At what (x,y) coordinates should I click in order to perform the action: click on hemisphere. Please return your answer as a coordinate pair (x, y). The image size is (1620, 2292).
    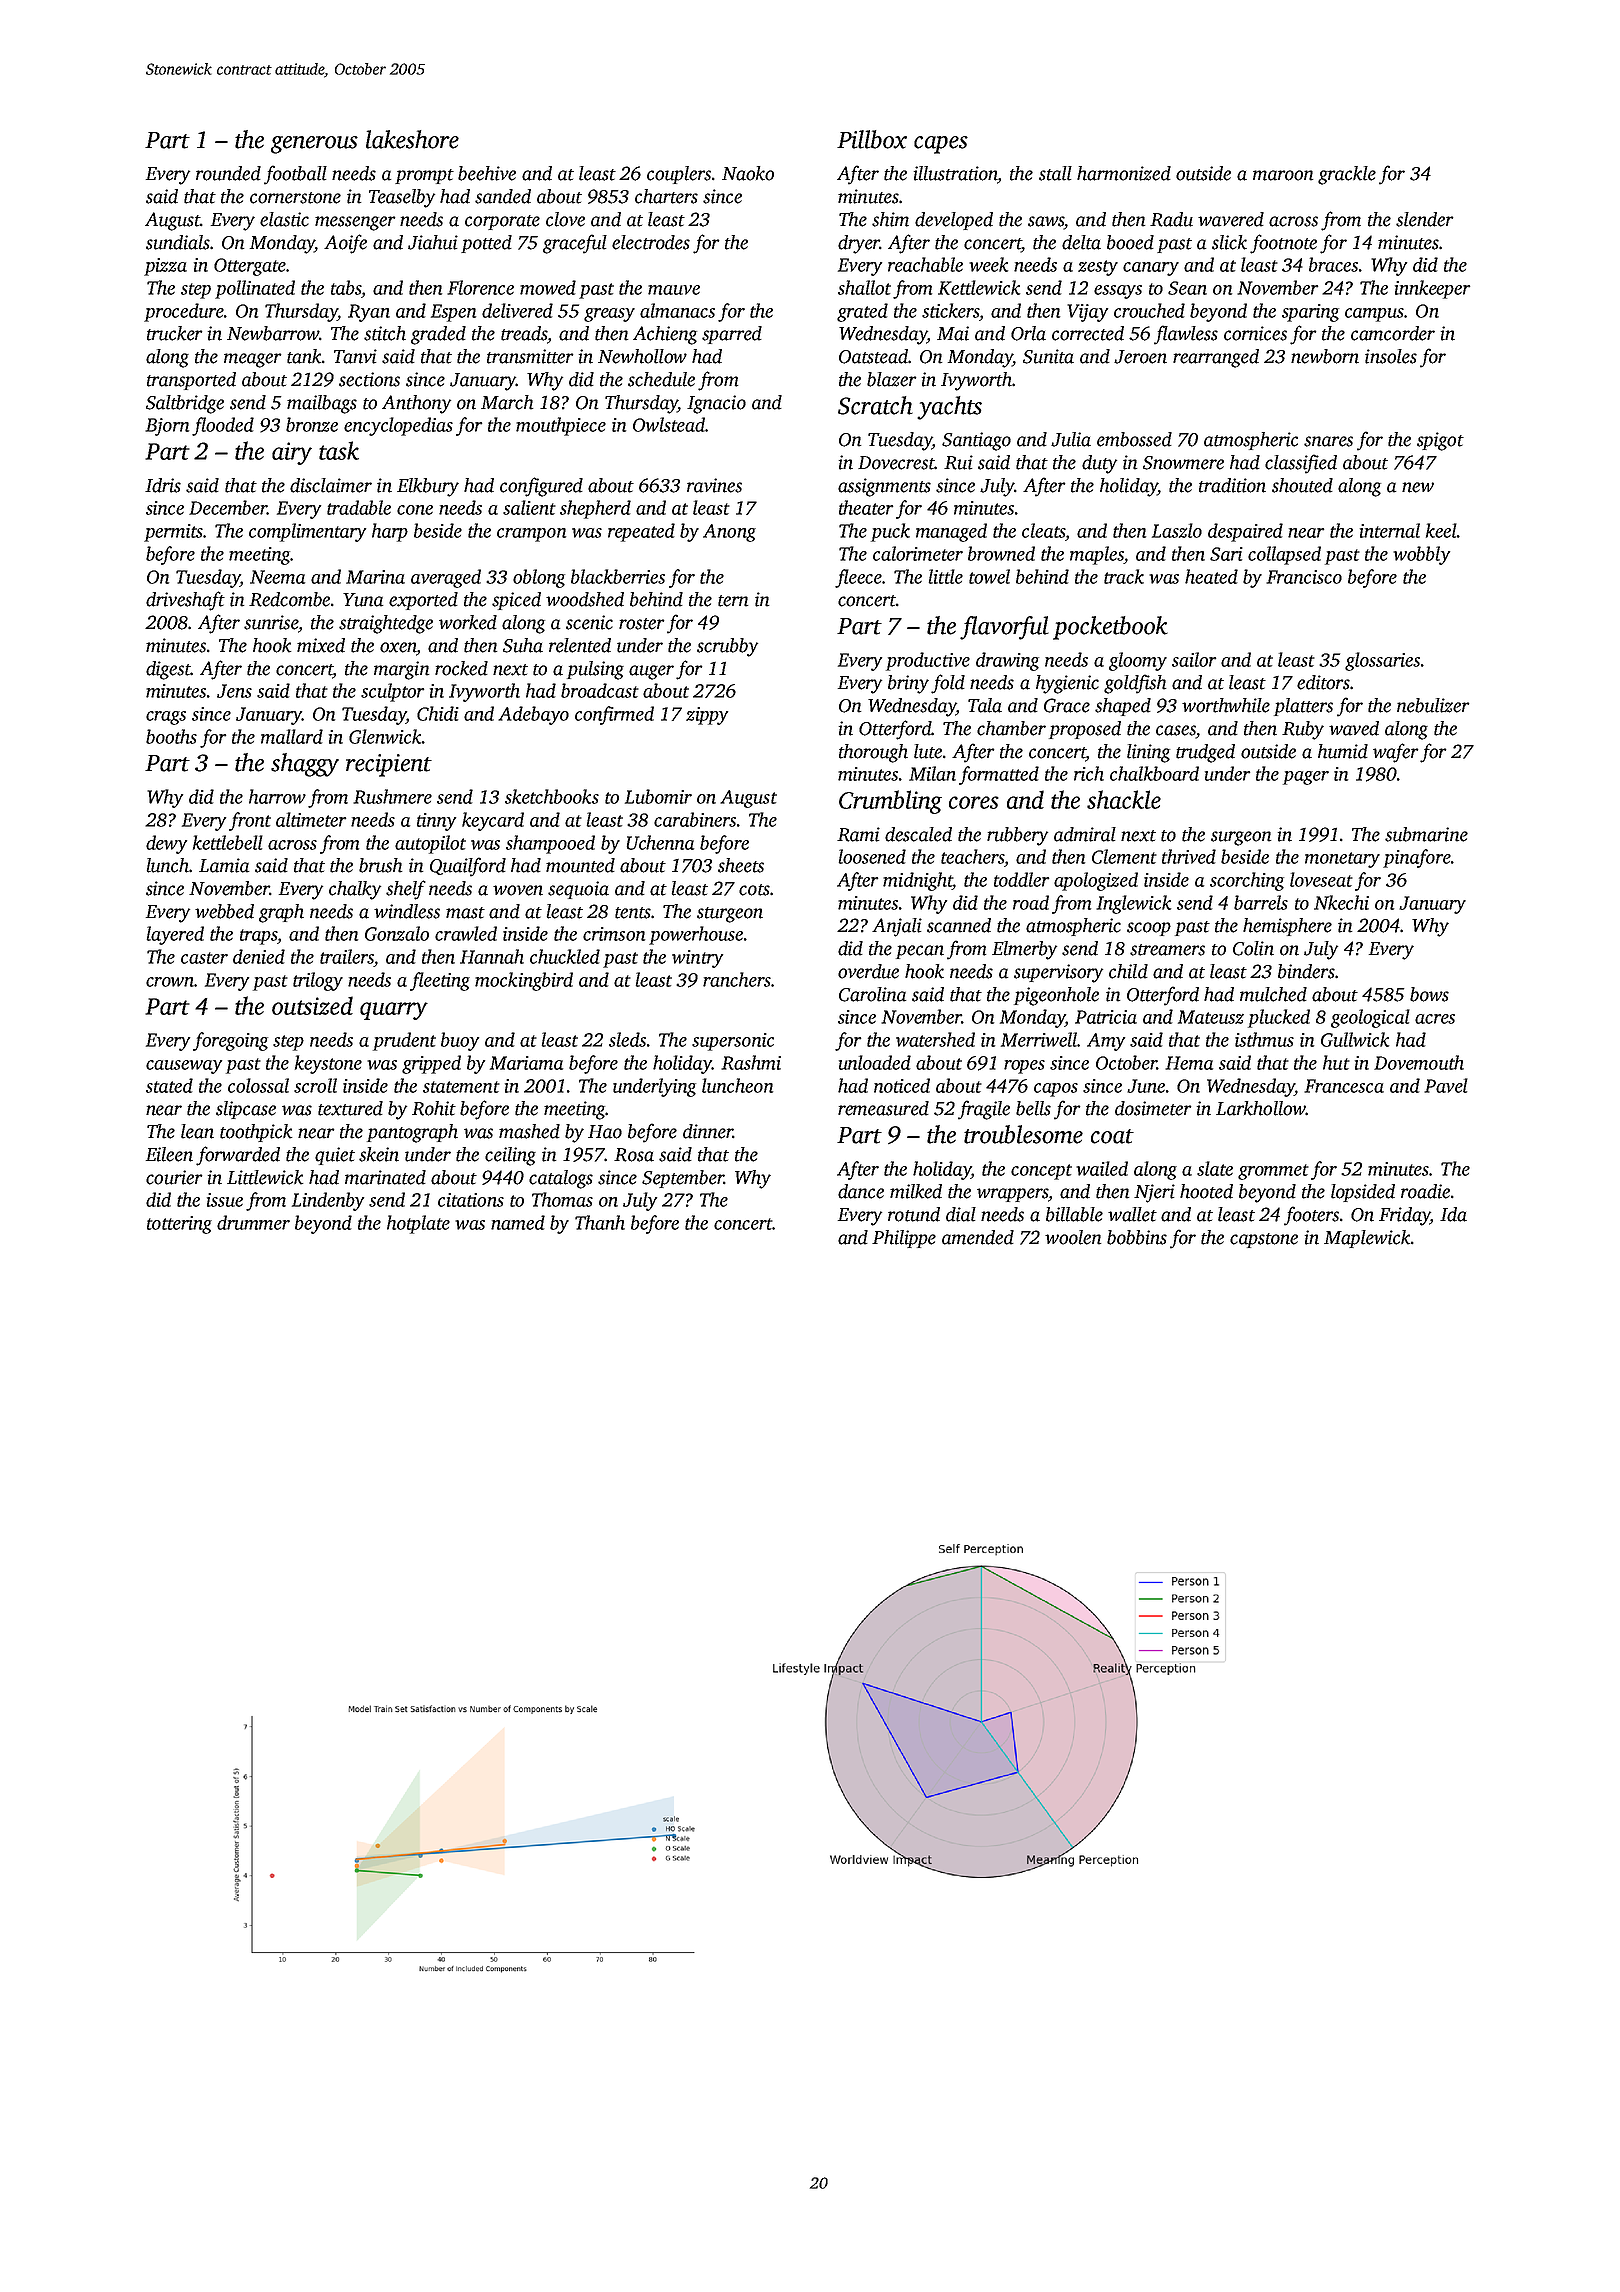
    Looking at the image, I should click on (1287, 927).
